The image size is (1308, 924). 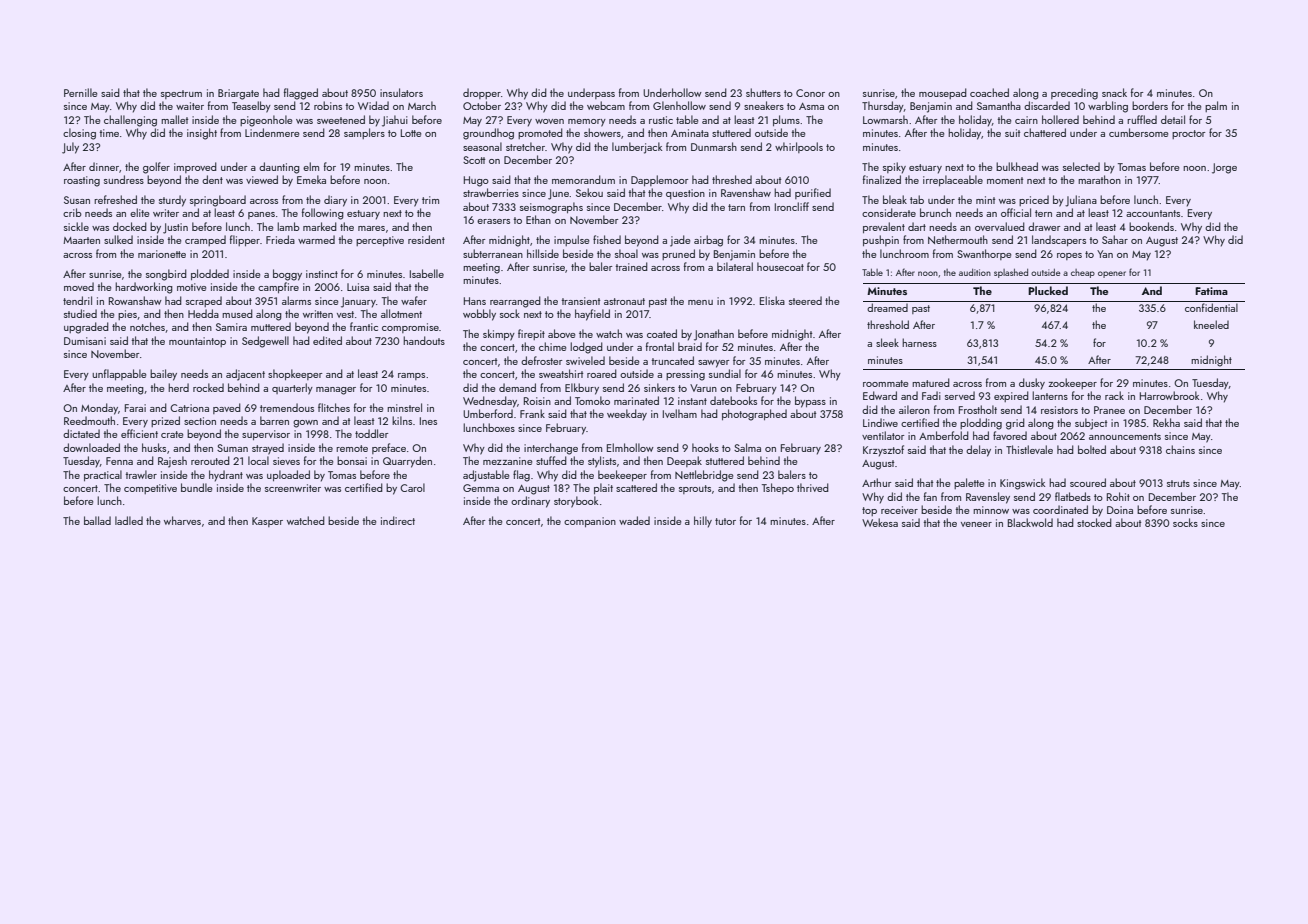 I want to click on flipper, so click(x=245, y=240).
